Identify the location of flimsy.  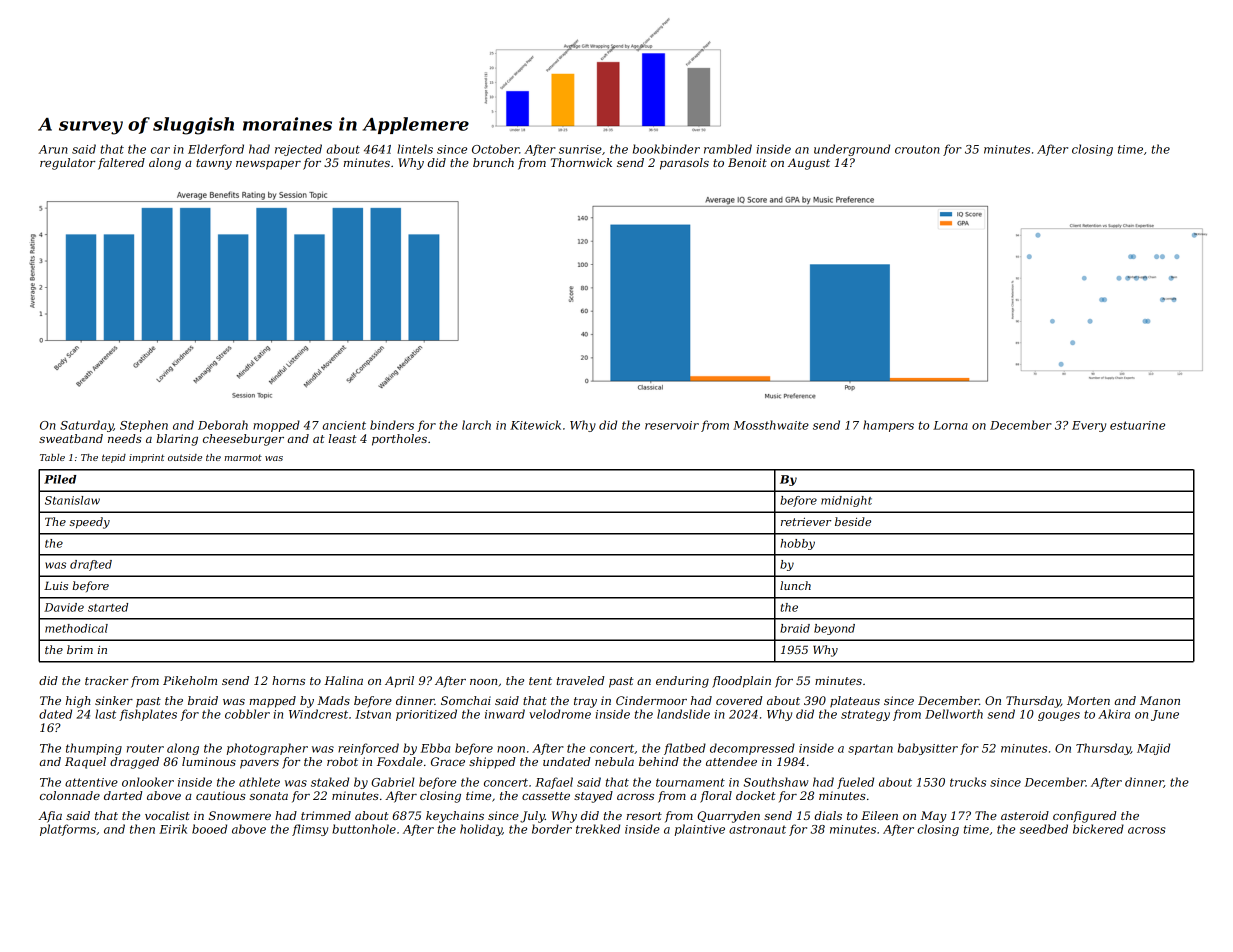
(310, 830).
